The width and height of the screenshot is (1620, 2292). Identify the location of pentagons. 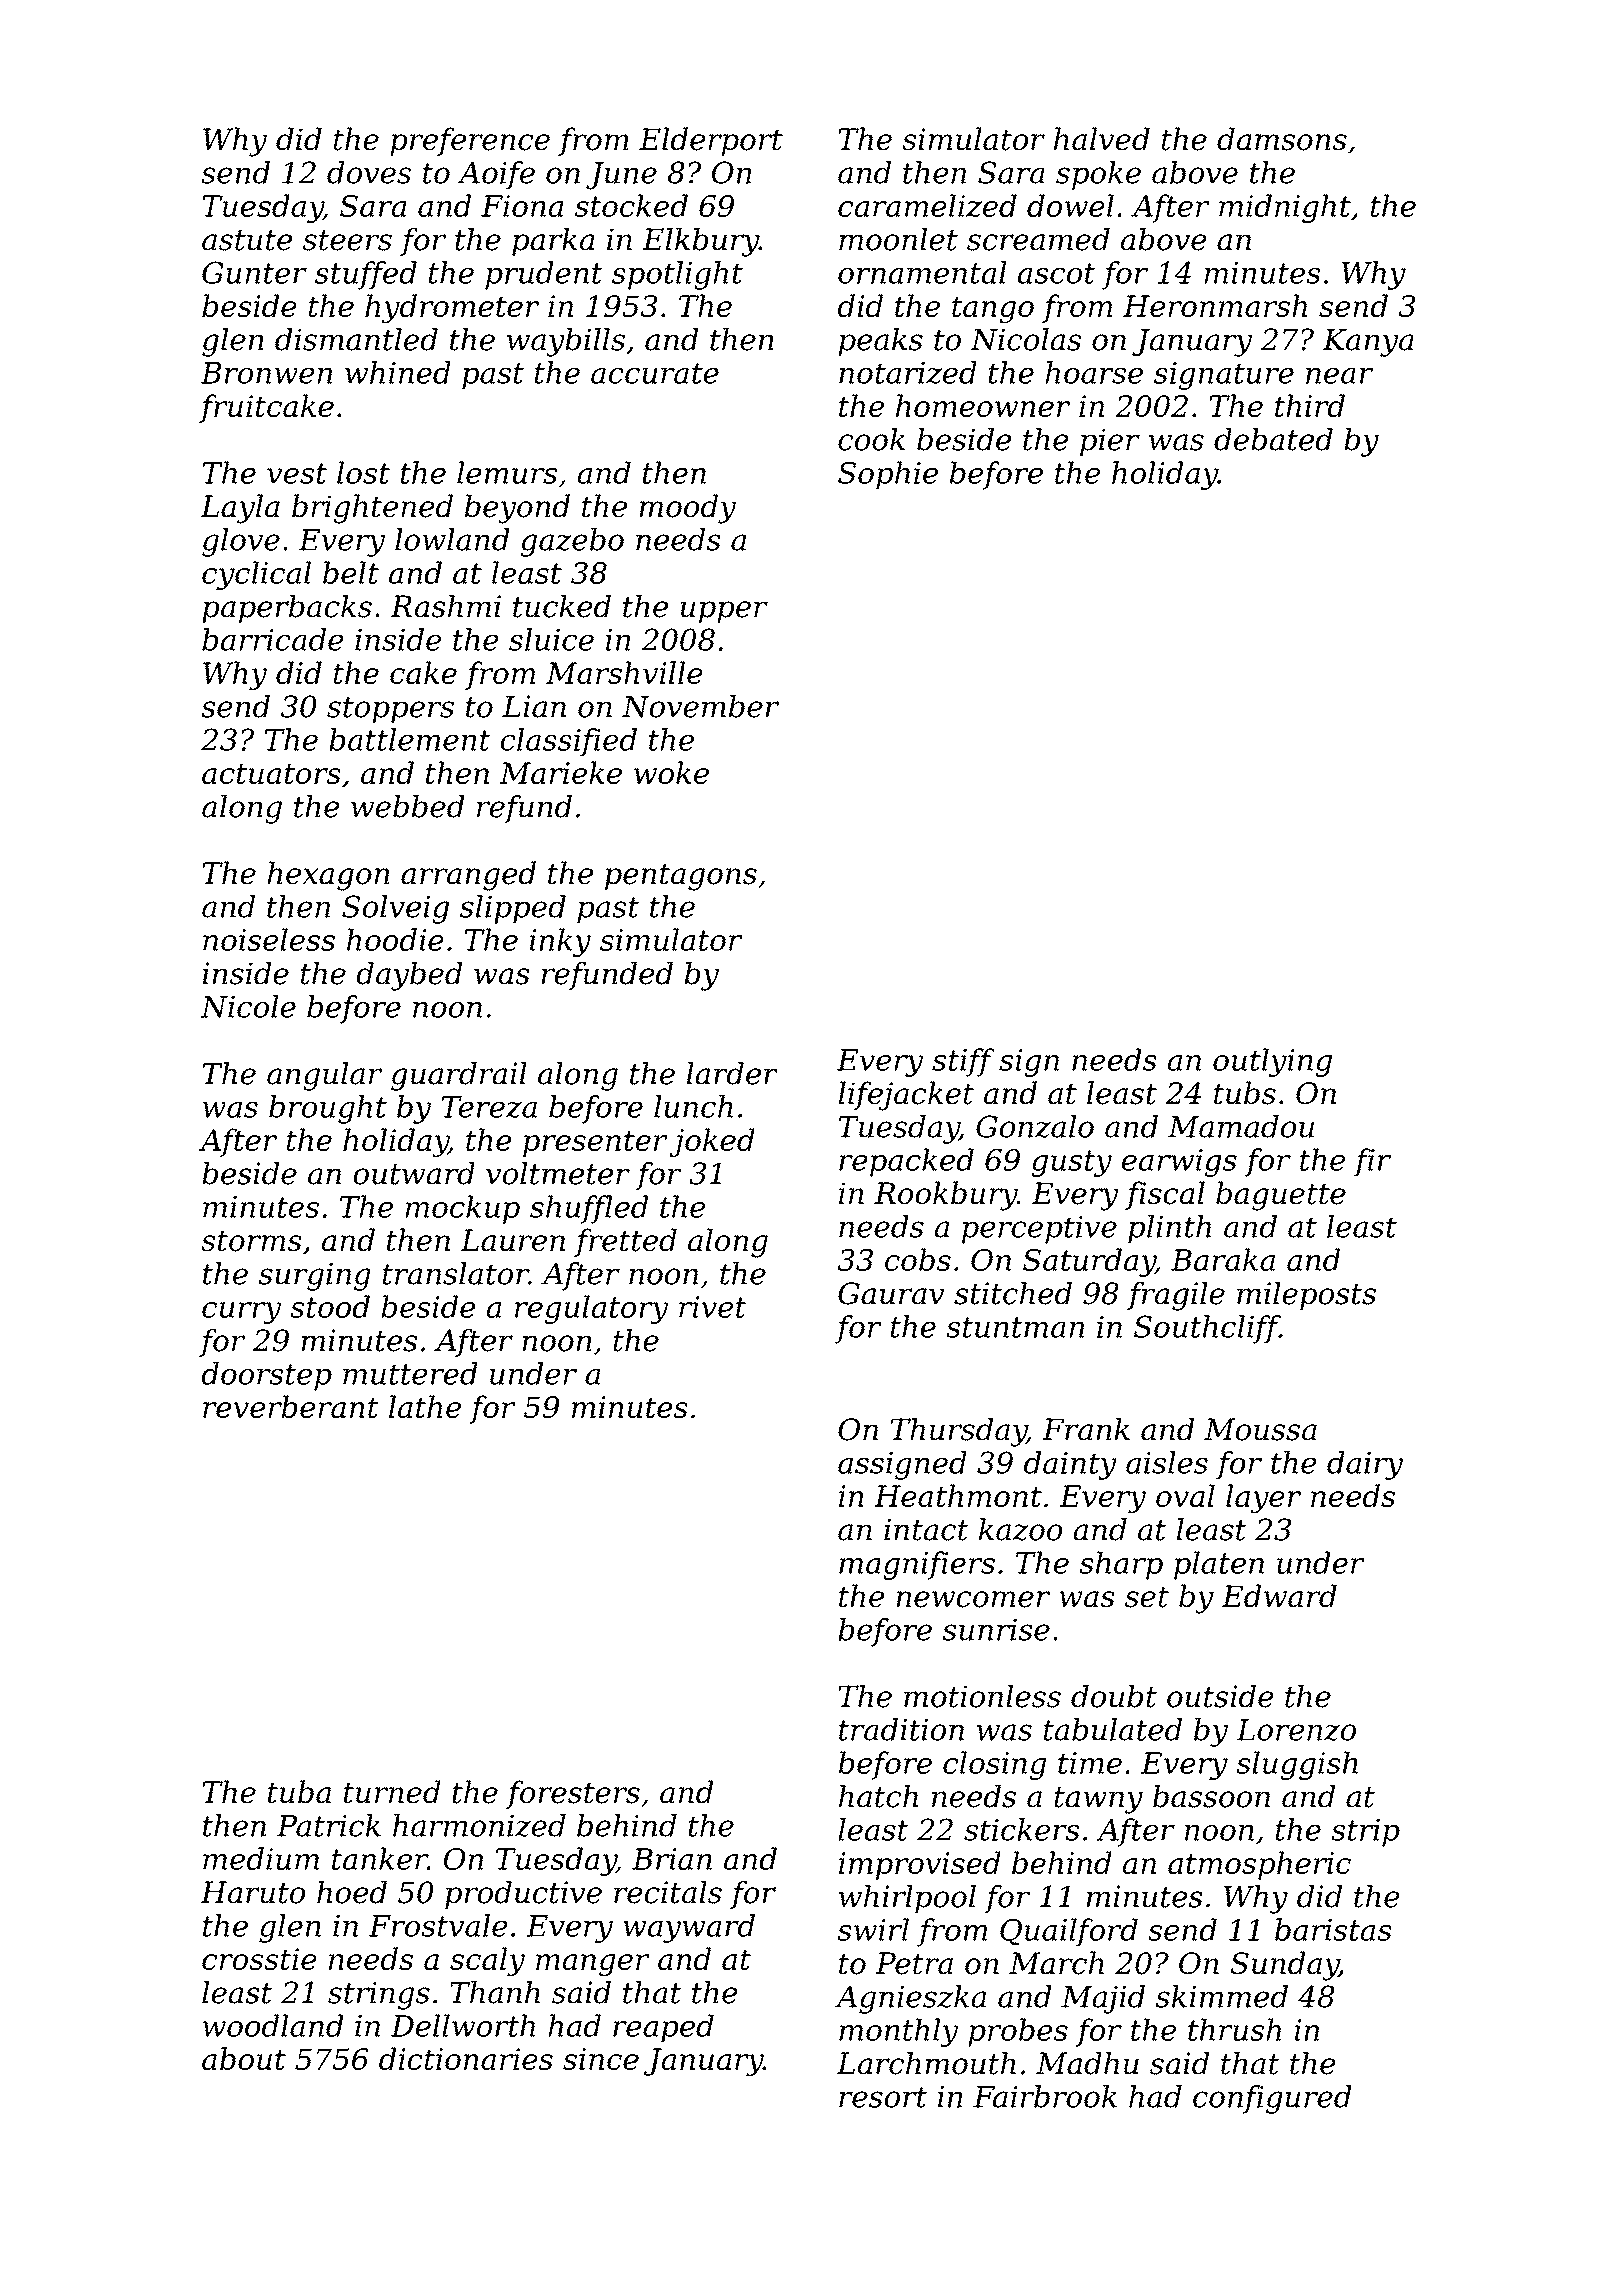
(681, 877).
